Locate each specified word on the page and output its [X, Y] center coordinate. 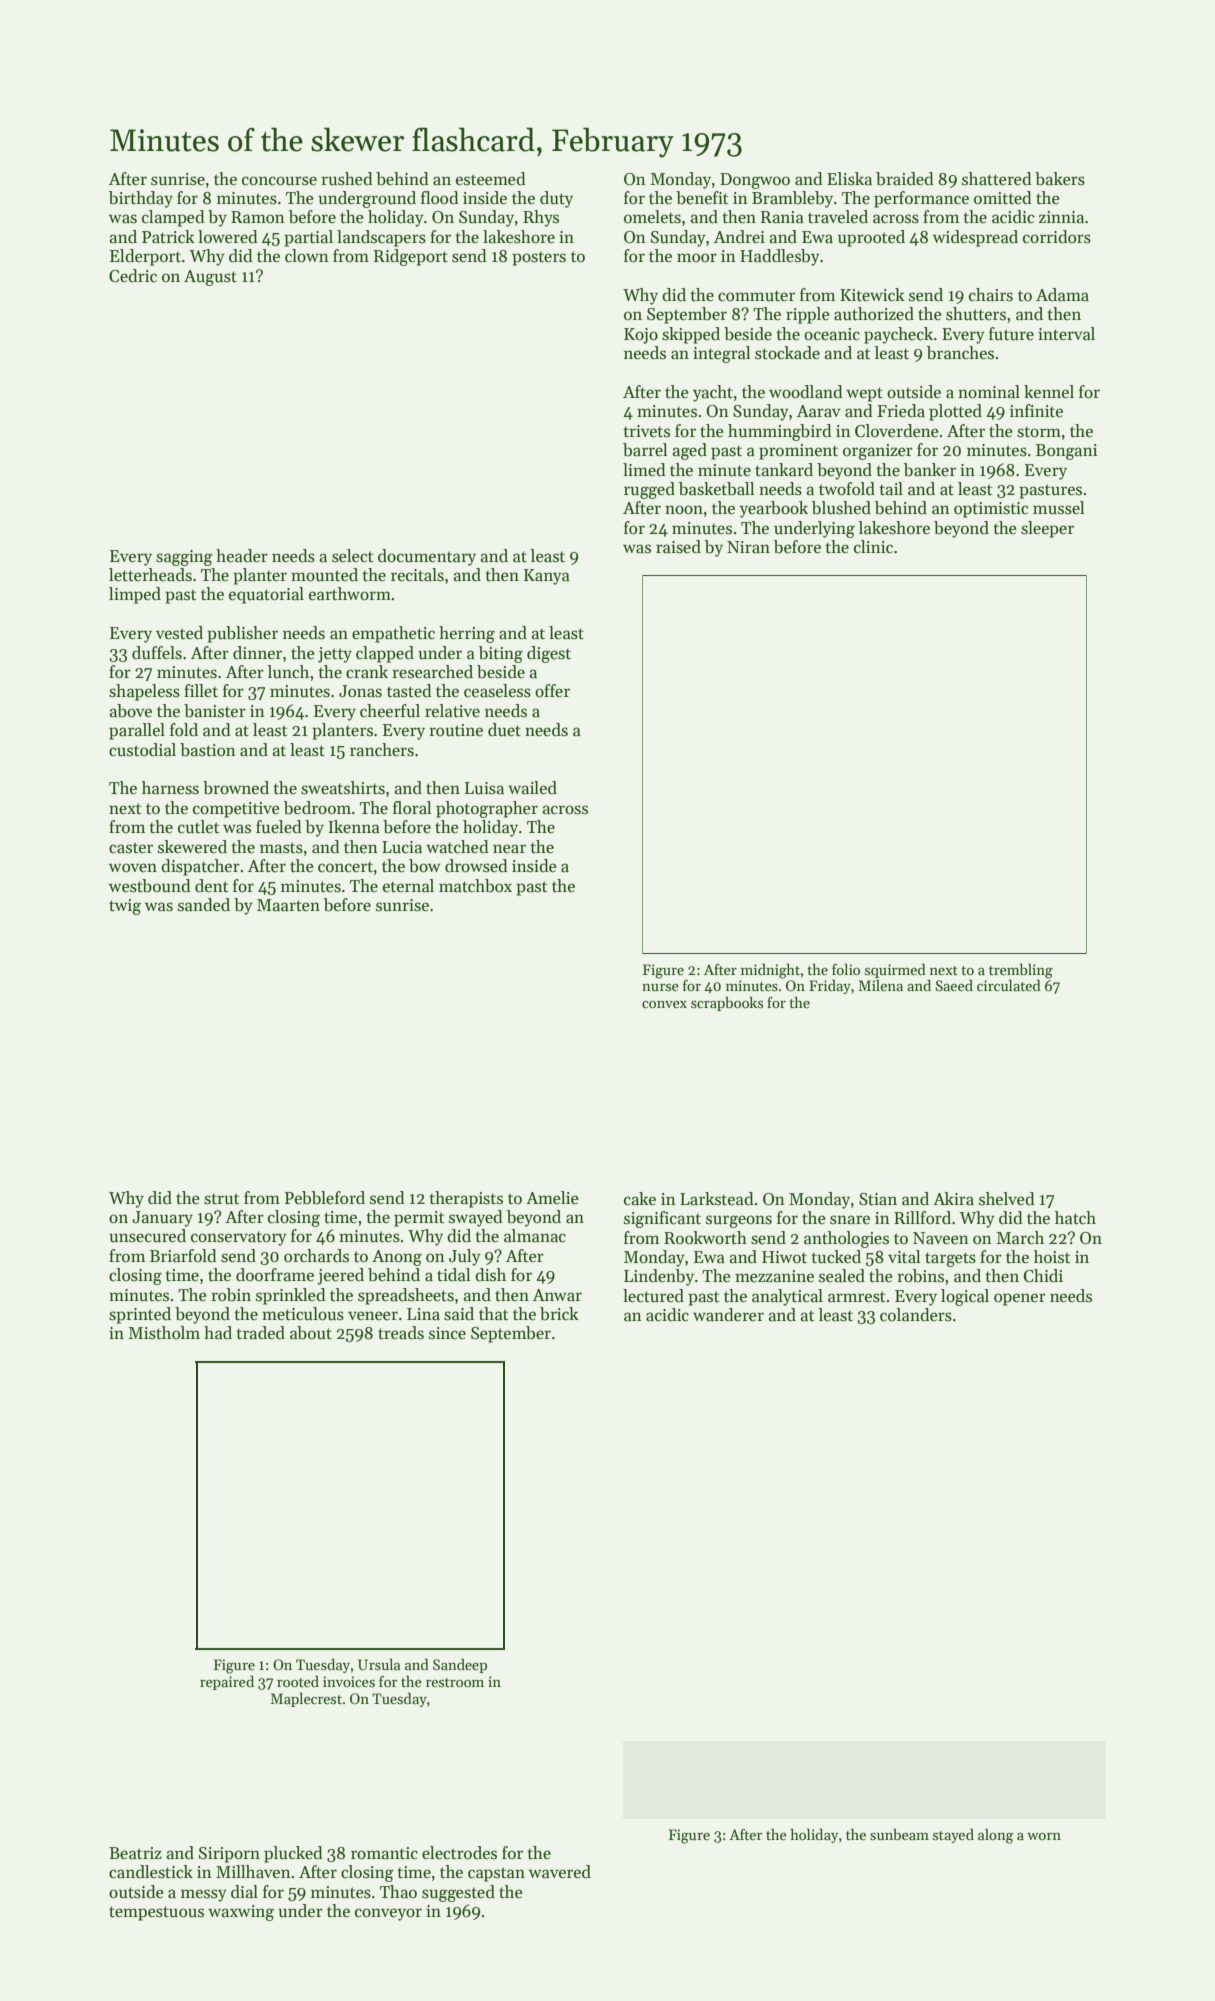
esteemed [491, 179]
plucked [293, 1854]
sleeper [1047, 529]
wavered [560, 1872]
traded [260, 1333]
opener [1020, 1299]
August [210, 278]
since [447, 1333]
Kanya [547, 577]
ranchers [382, 750]
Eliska [849, 179]
